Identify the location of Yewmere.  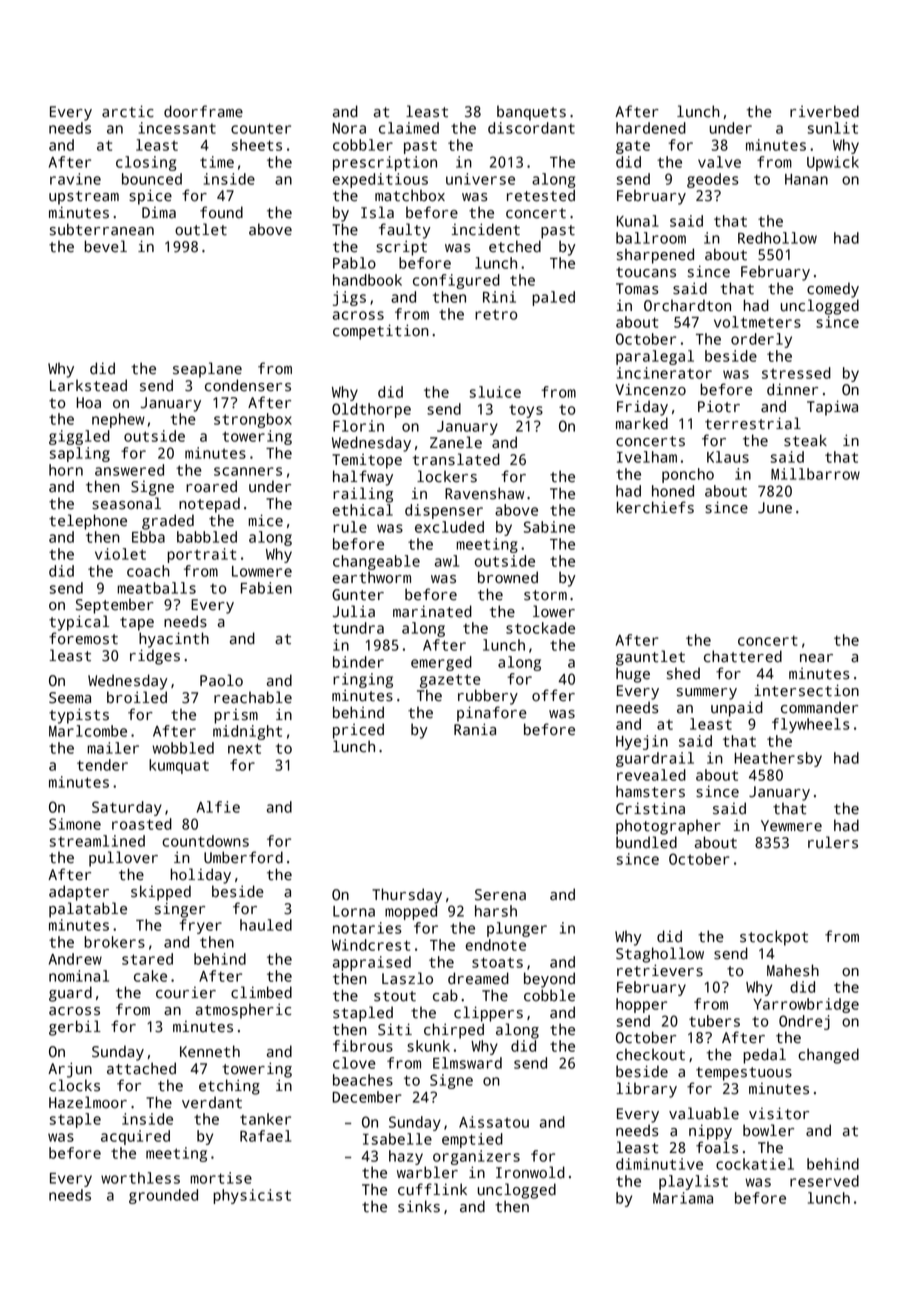
(791, 826).
